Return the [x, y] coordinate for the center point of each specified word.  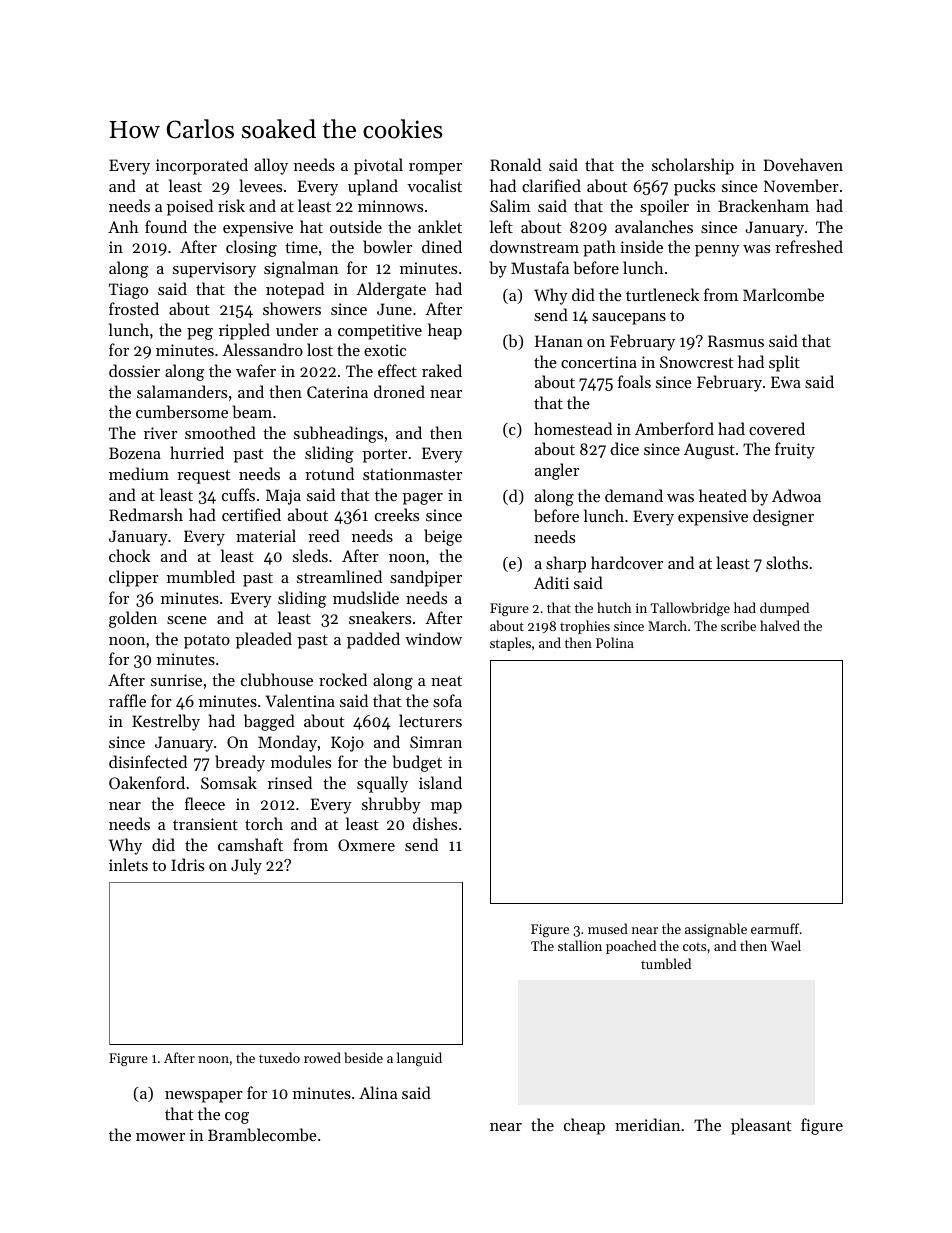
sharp [566, 564]
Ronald [515, 164]
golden [133, 619]
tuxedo [279, 1057]
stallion [580, 945]
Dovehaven [803, 164]
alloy [271, 166]
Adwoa [796, 495]
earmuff [775, 928]
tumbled [666, 963]
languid [419, 1059]
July [246, 866]
